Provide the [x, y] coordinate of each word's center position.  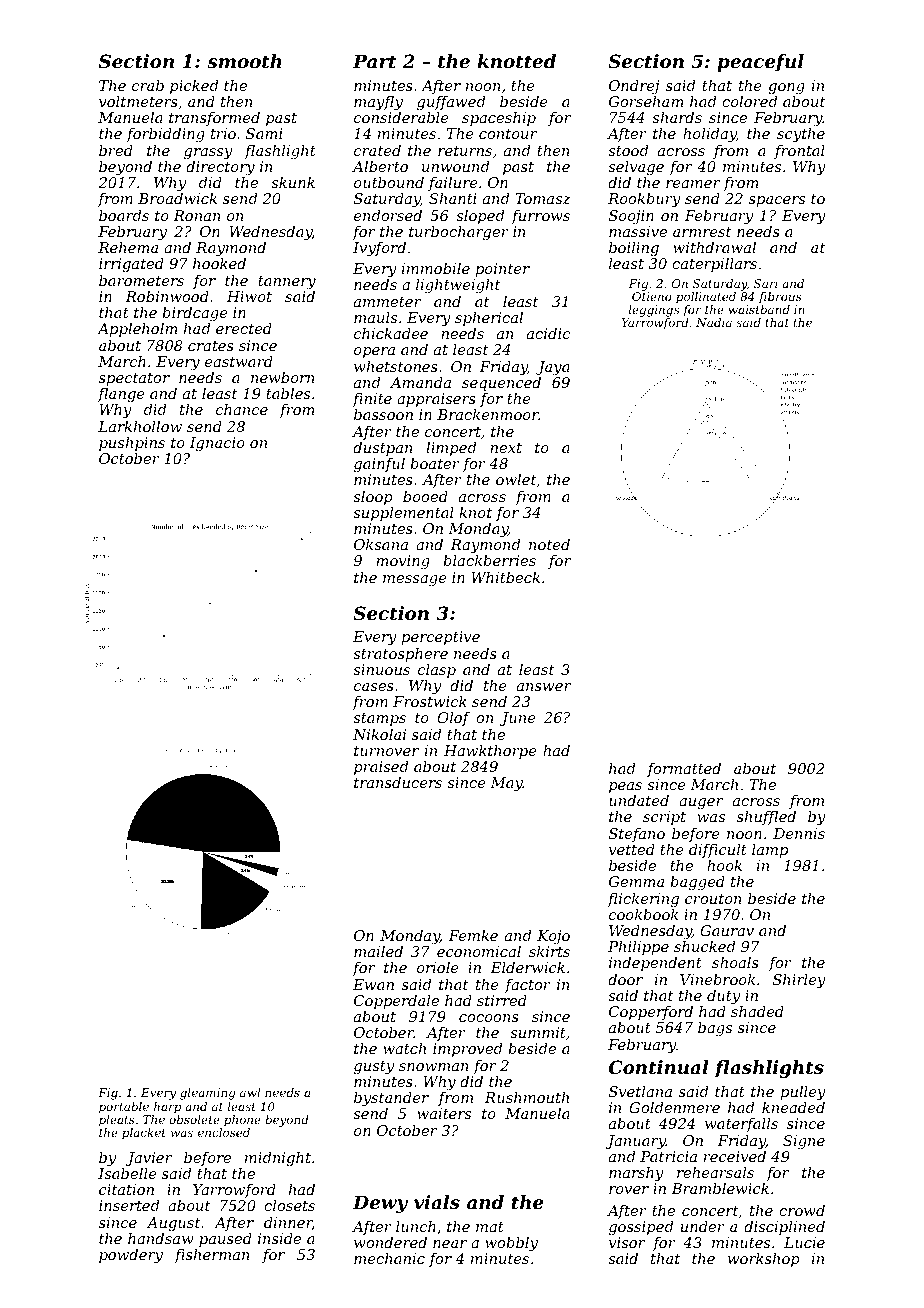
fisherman [212, 1256]
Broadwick [177, 198]
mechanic [389, 1258]
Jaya [553, 368]
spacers [777, 201]
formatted [684, 770]
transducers [398, 782]
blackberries [489, 560]
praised [381, 768]
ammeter [387, 302]
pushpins [132, 444]
